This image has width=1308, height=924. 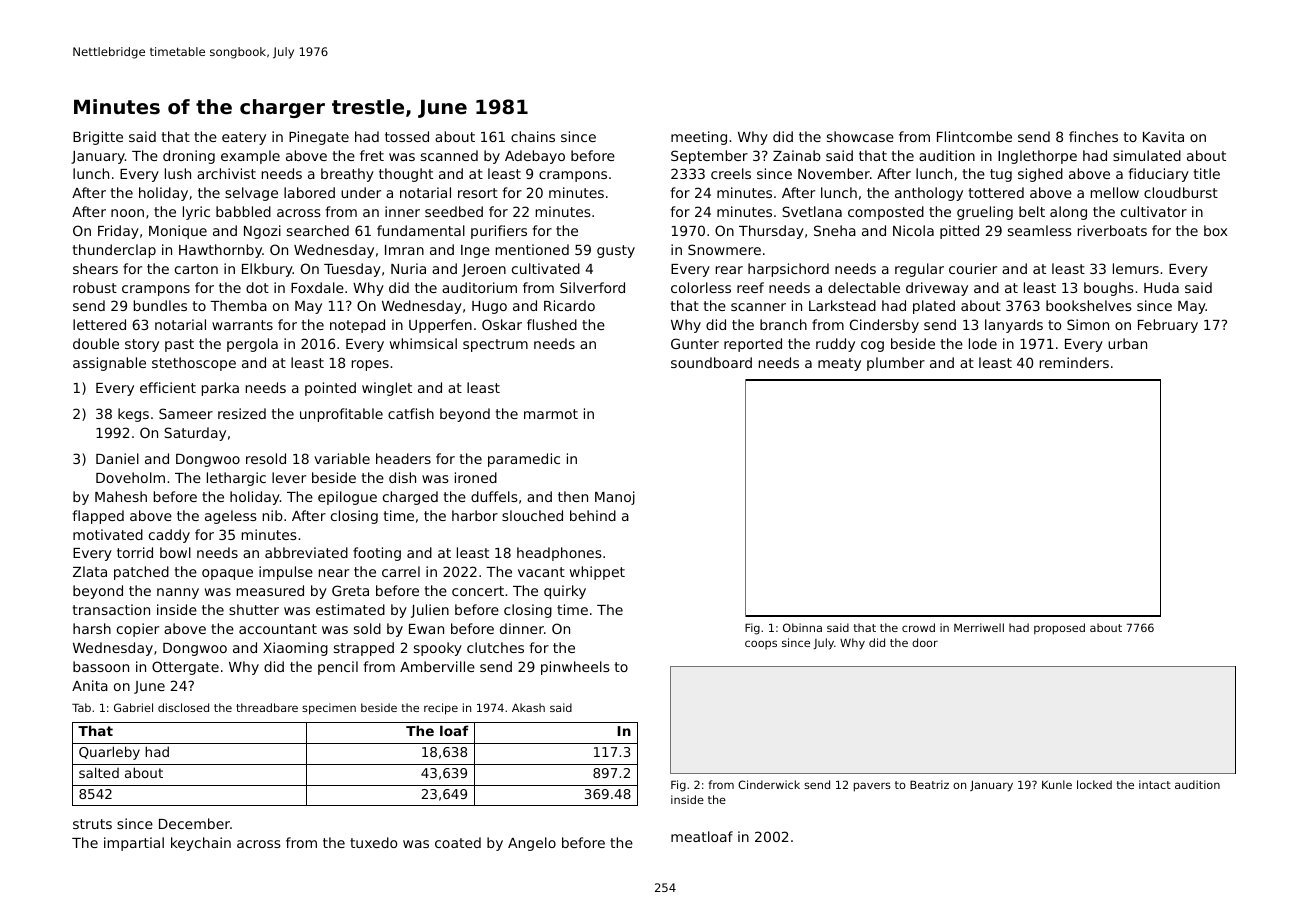 What do you see at coordinates (532, 844) in the image?
I see `Angelo` at bounding box center [532, 844].
